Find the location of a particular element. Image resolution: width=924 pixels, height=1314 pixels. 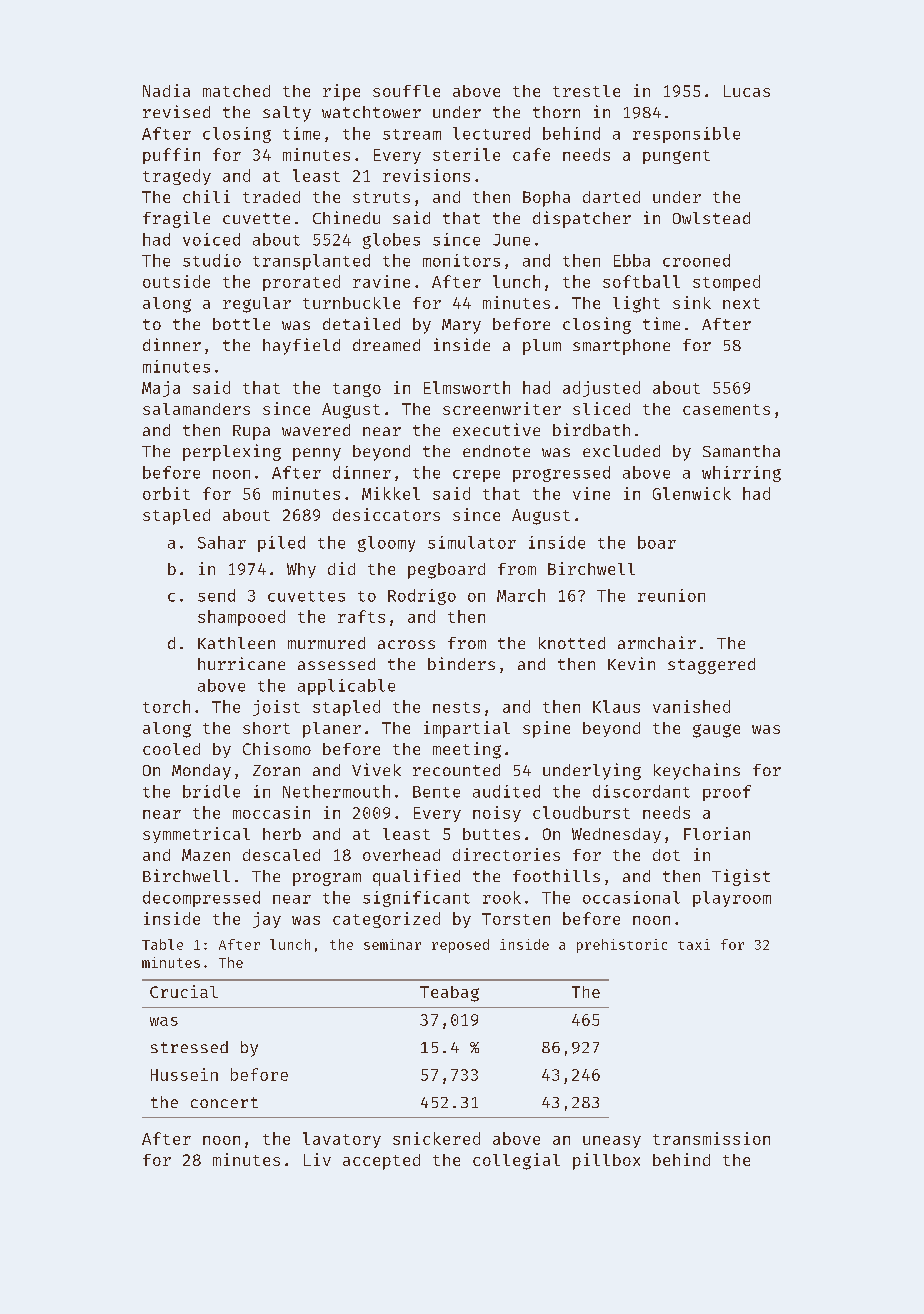

Ebba is located at coordinates (632, 260).
